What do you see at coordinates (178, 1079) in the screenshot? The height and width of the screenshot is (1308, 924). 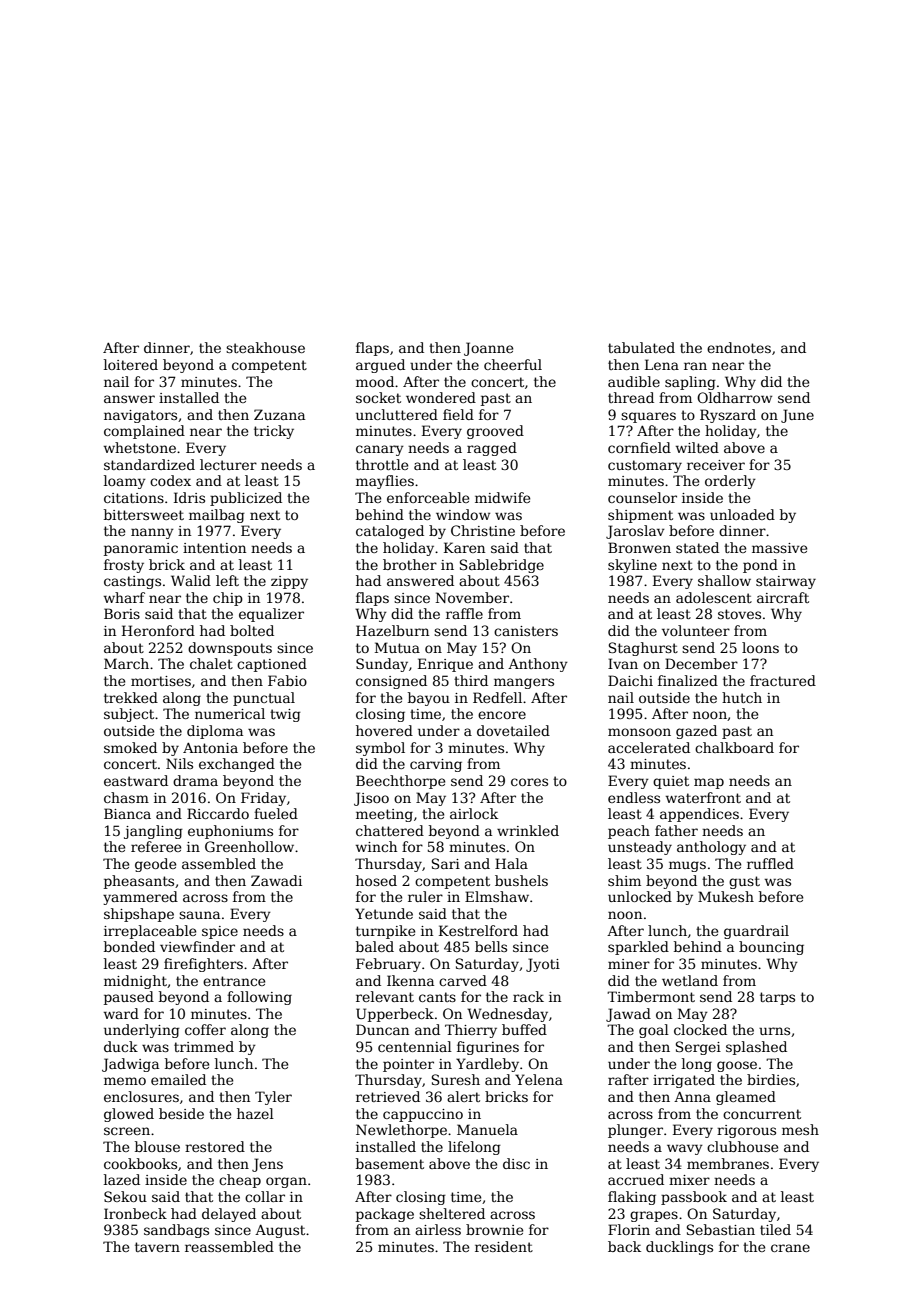 I see `emailed` at bounding box center [178, 1079].
